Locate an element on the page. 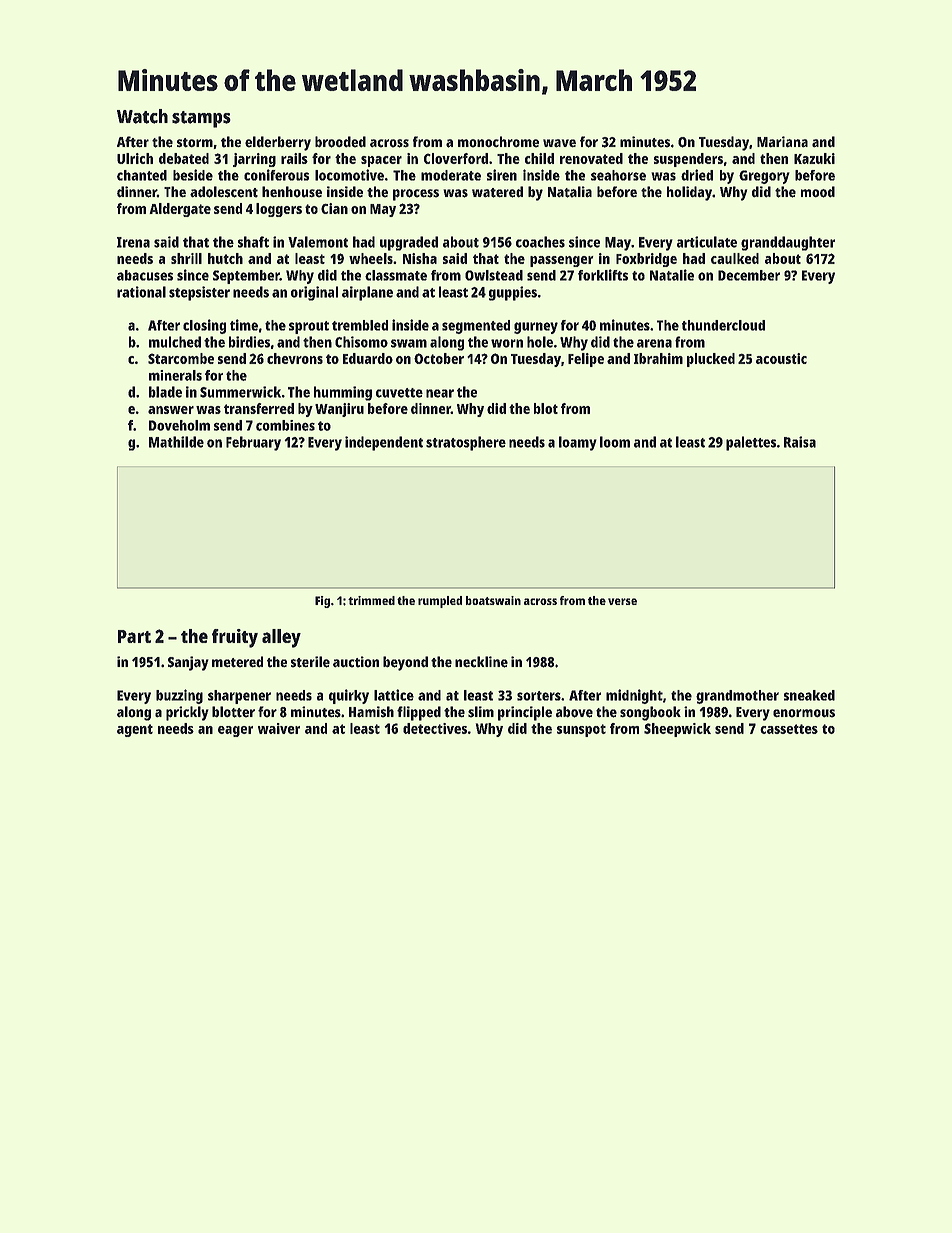  birdies is located at coordinates (249, 342).
